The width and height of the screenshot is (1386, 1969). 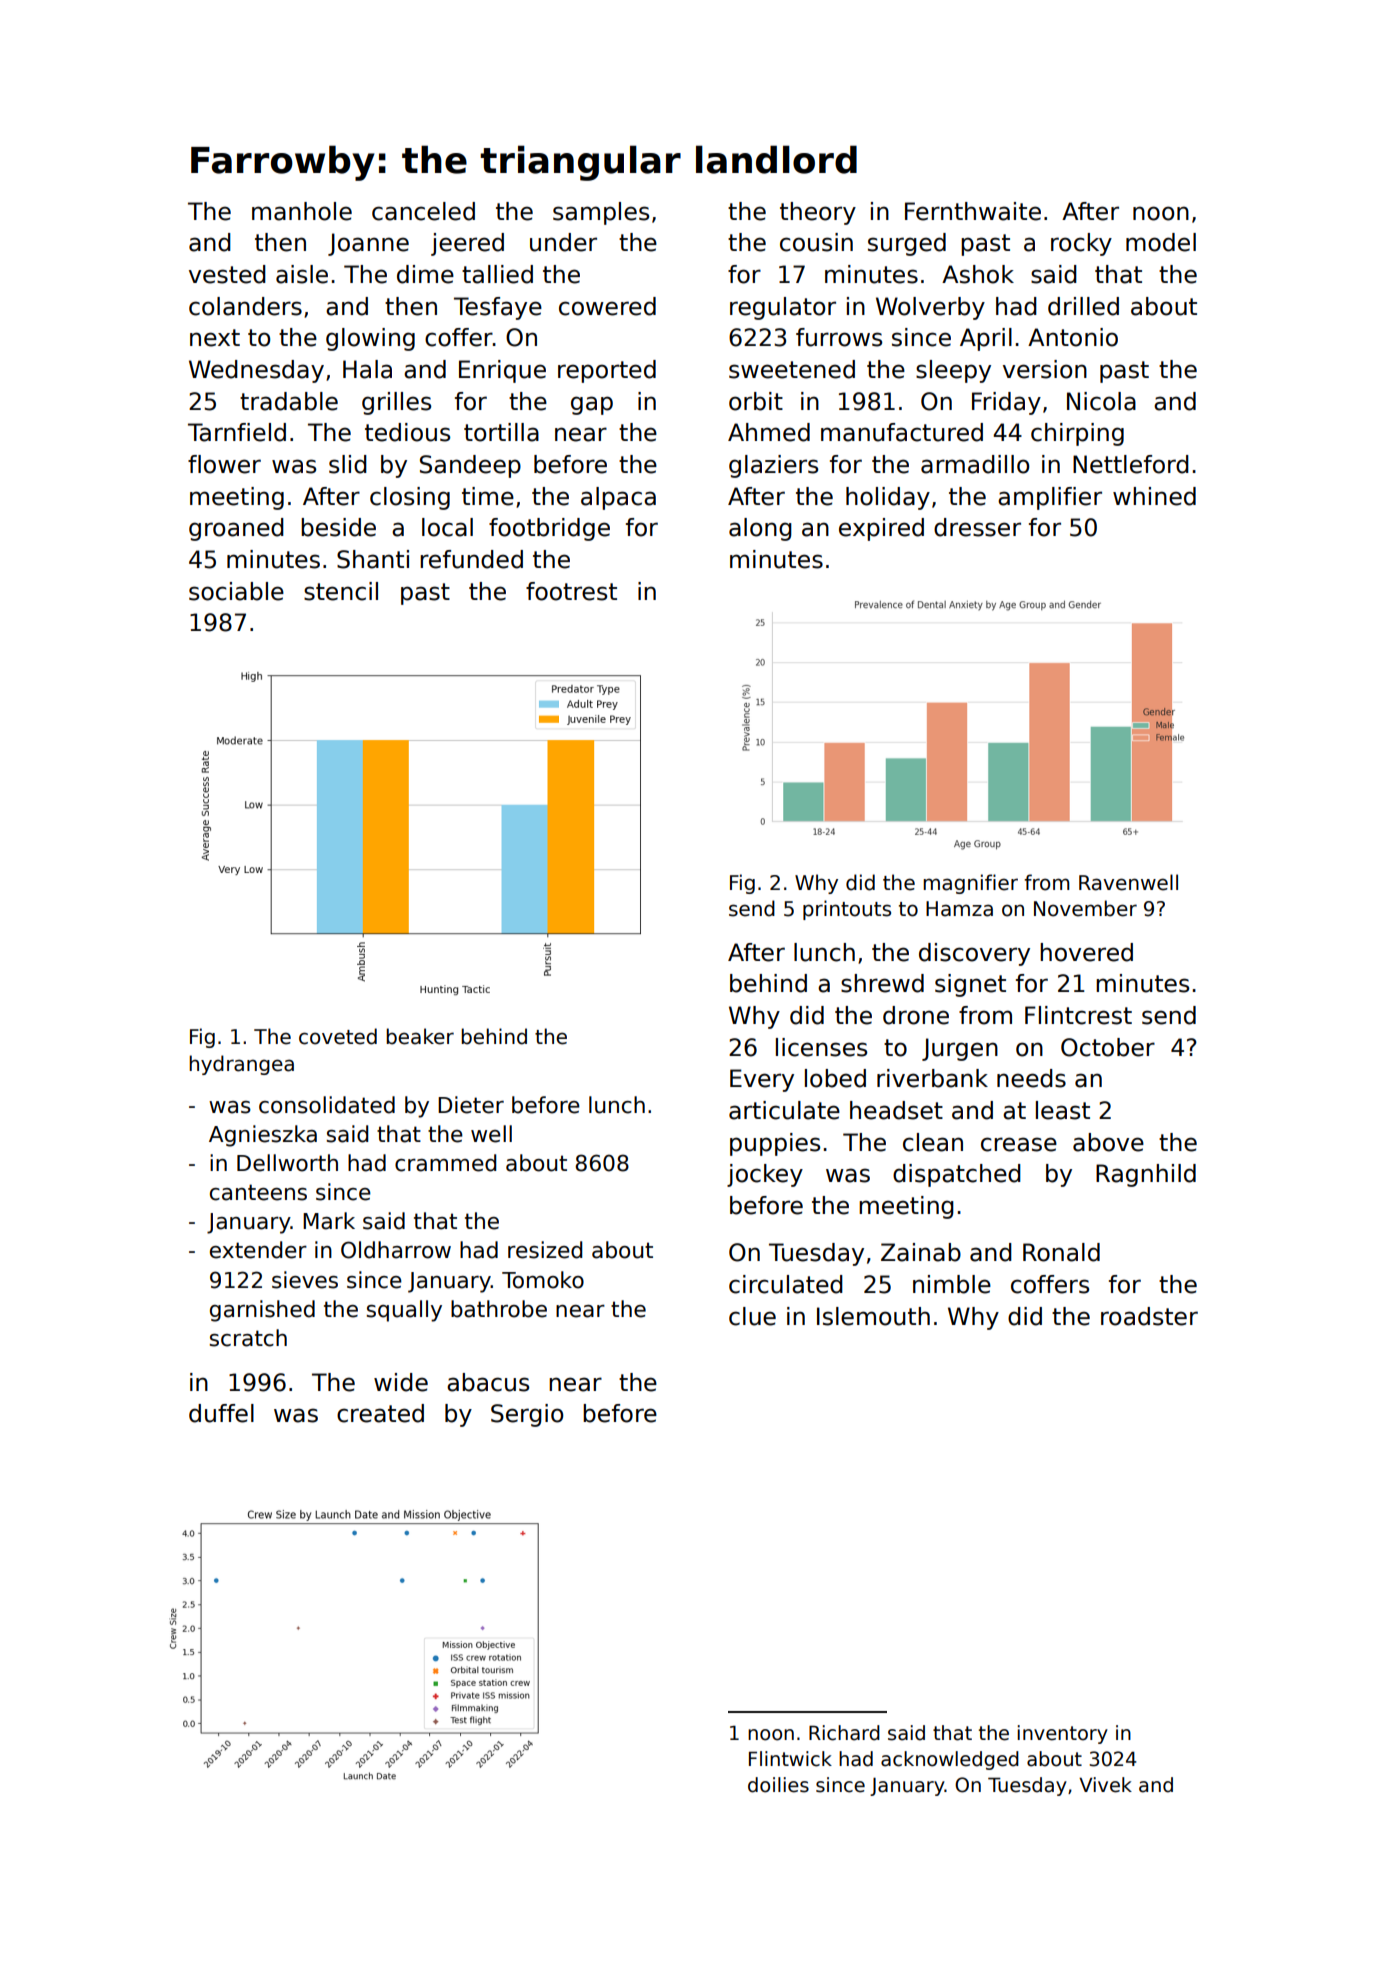 I want to click on Flintwick, so click(x=790, y=1759).
